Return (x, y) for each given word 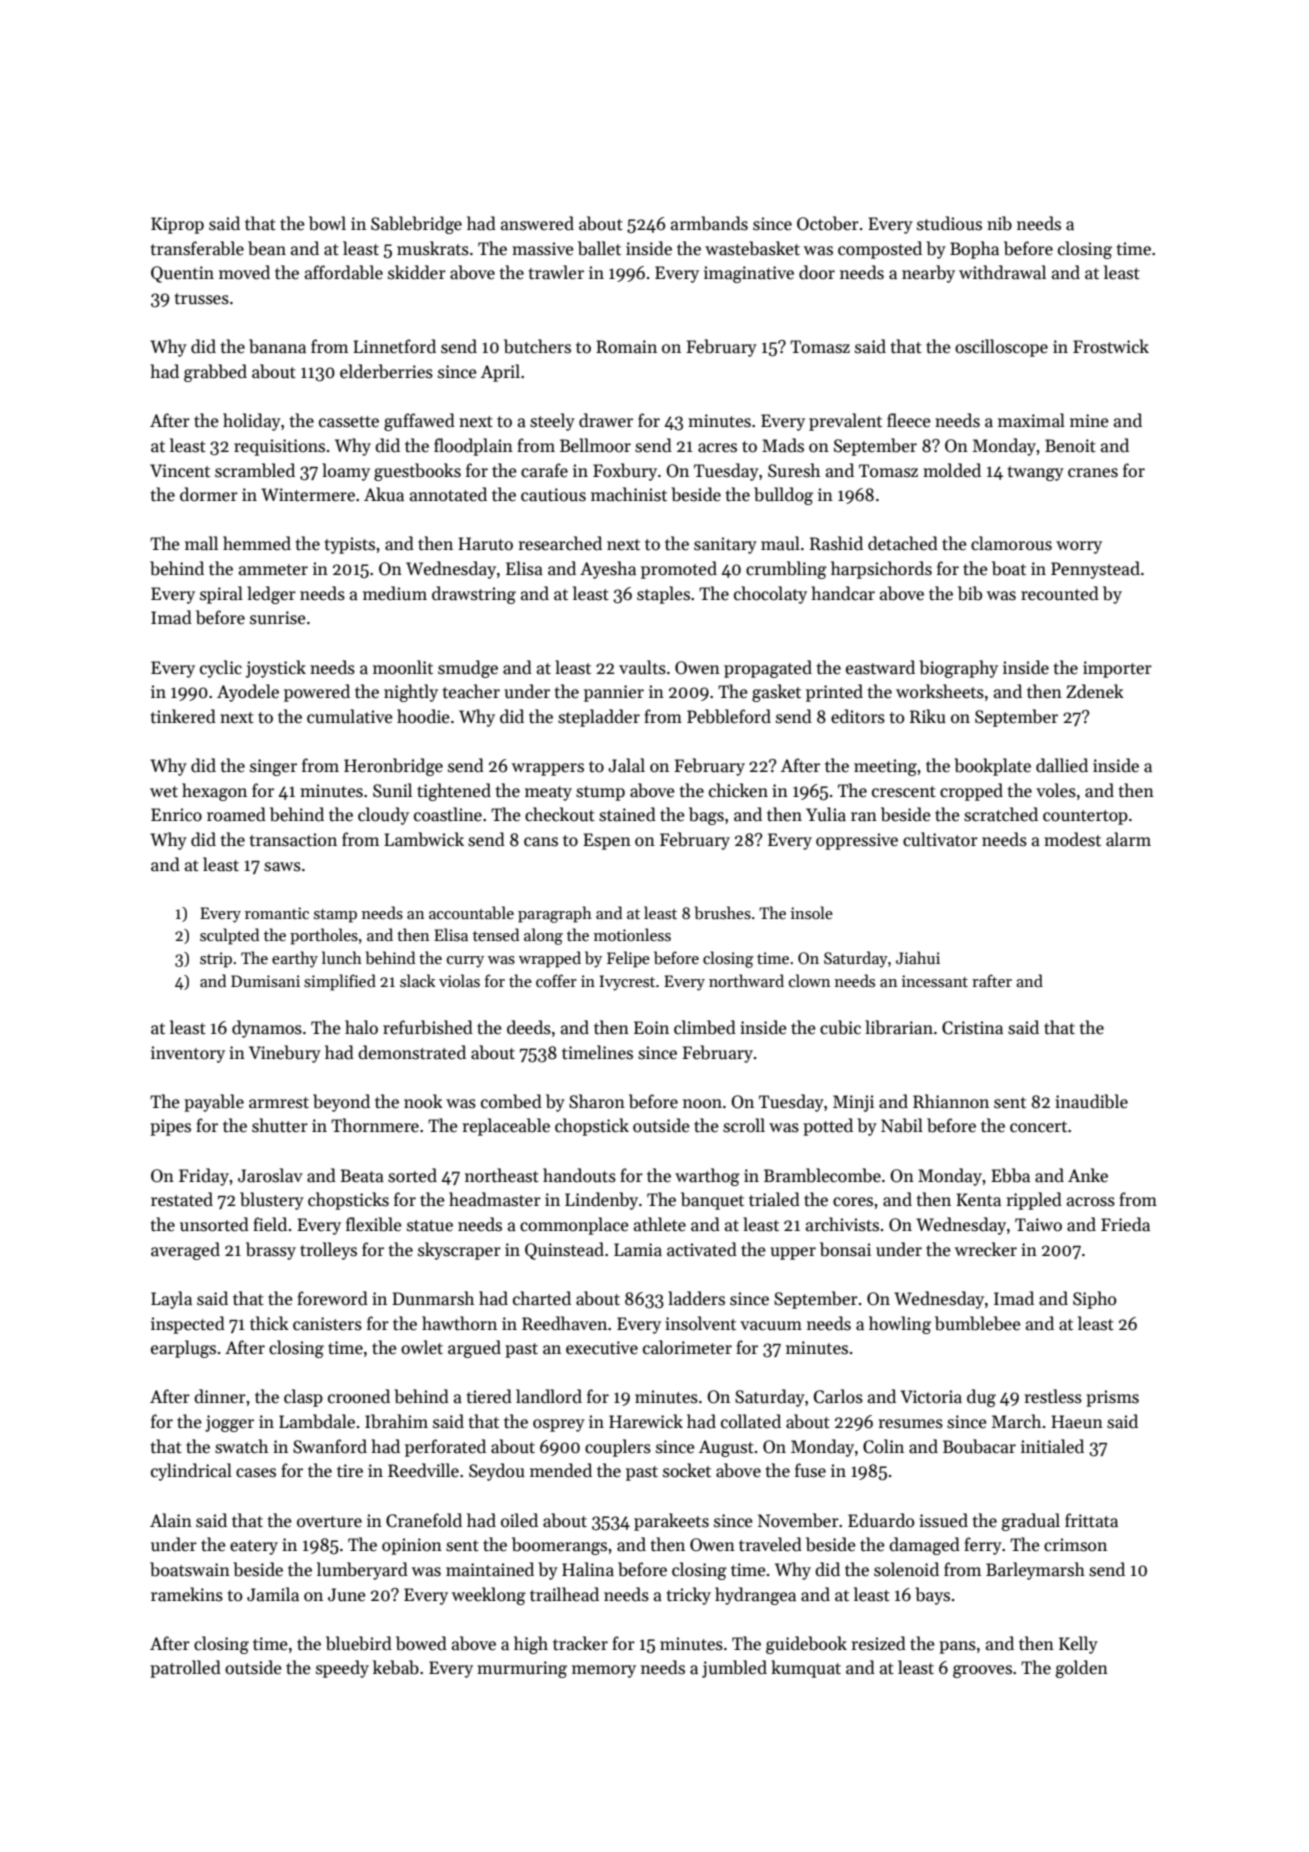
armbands (709, 223)
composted (880, 250)
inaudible (1091, 1101)
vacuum (771, 1326)
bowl (327, 223)
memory (604, 1671)
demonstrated (412, 1052)
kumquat (806, 1669)
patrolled (185, 1669)
